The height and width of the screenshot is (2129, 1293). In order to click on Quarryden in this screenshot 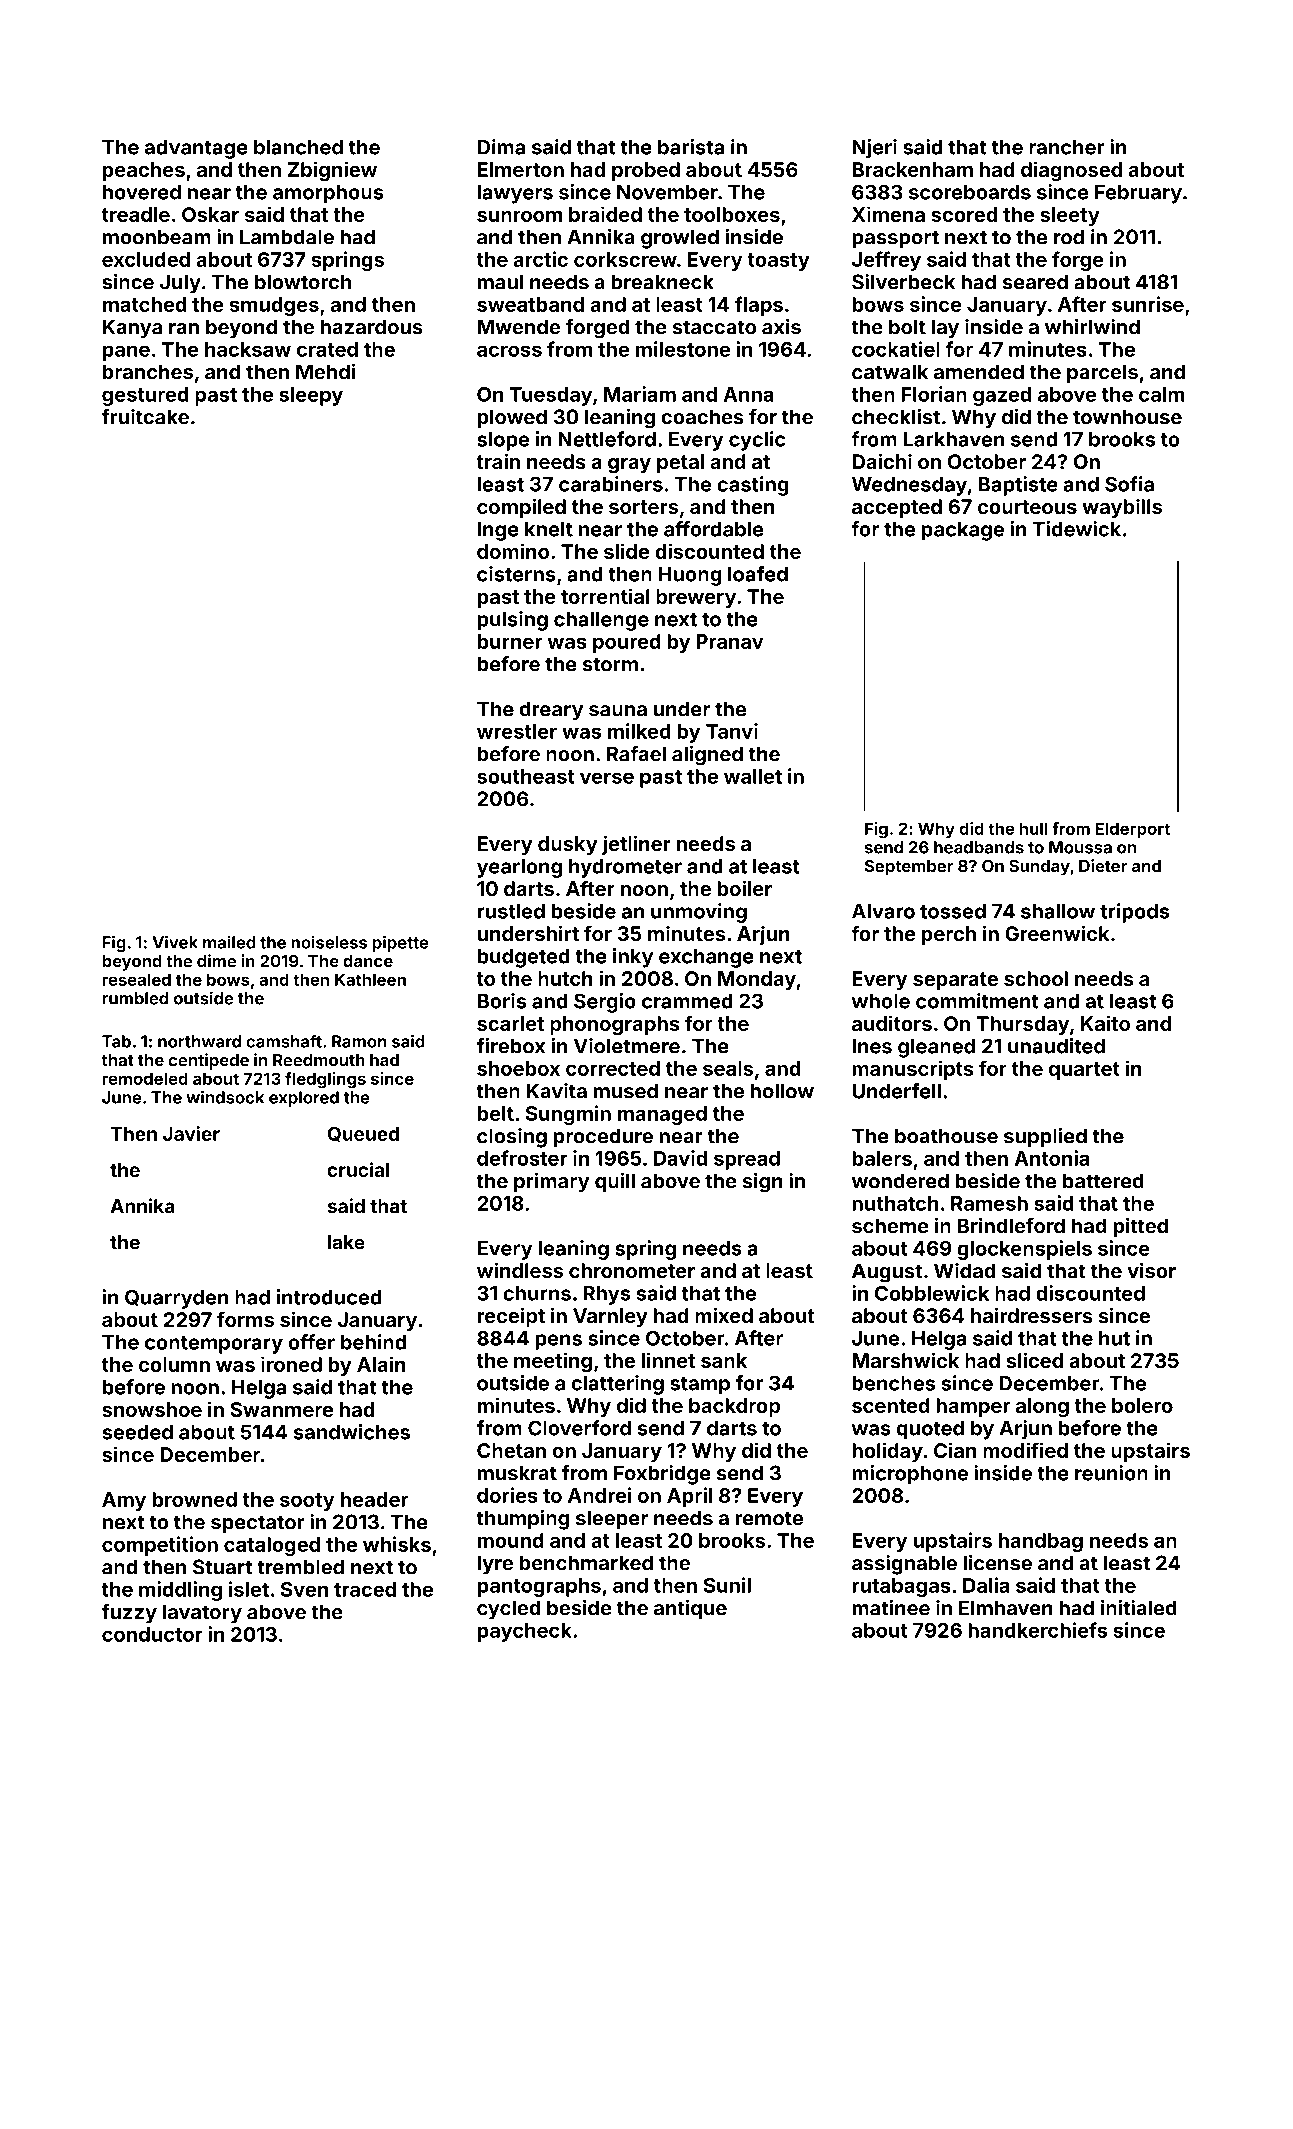, I will do `click(176, 1299)`.
